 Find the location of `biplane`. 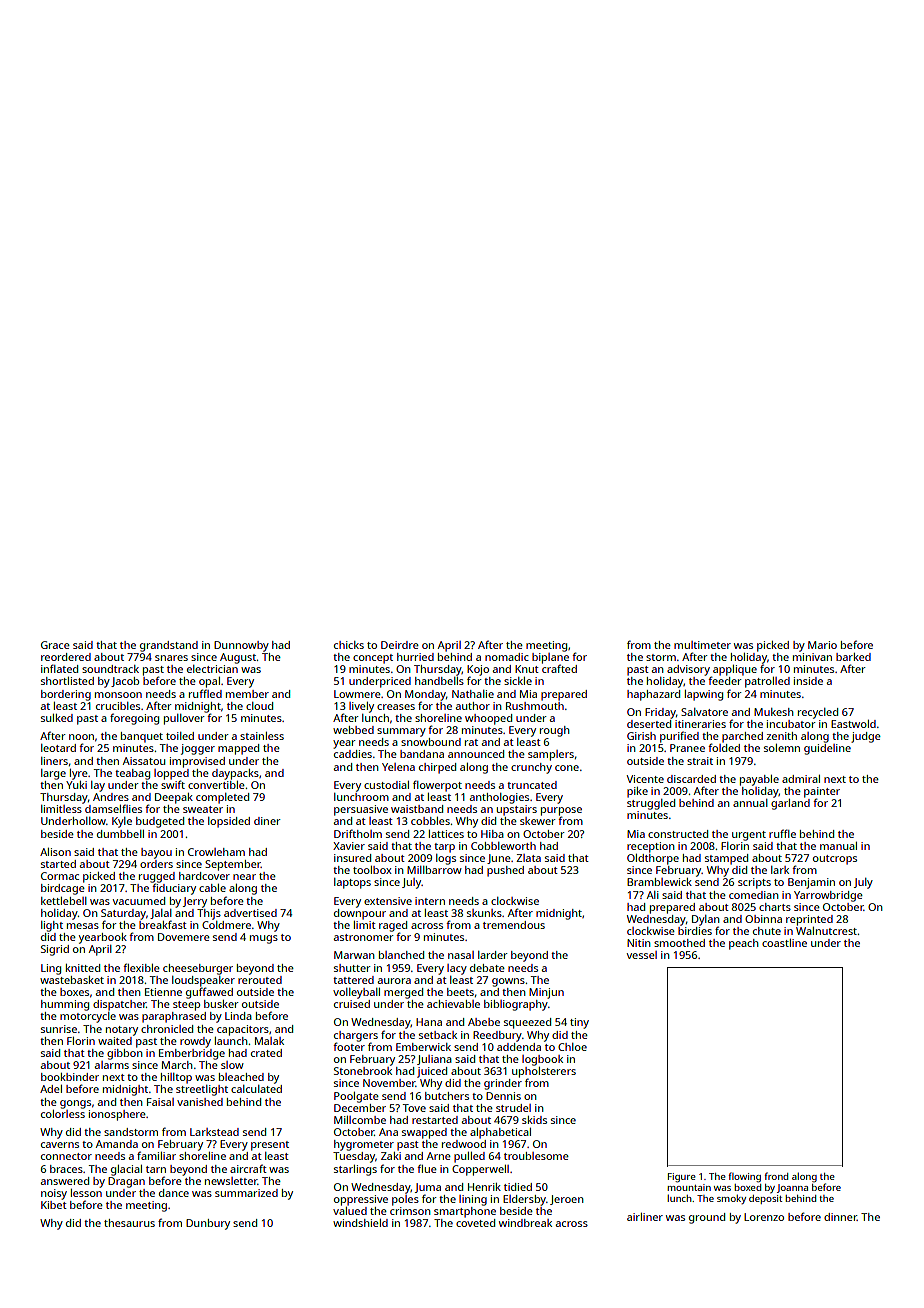

biplane is located at coordinates (550, 658).
